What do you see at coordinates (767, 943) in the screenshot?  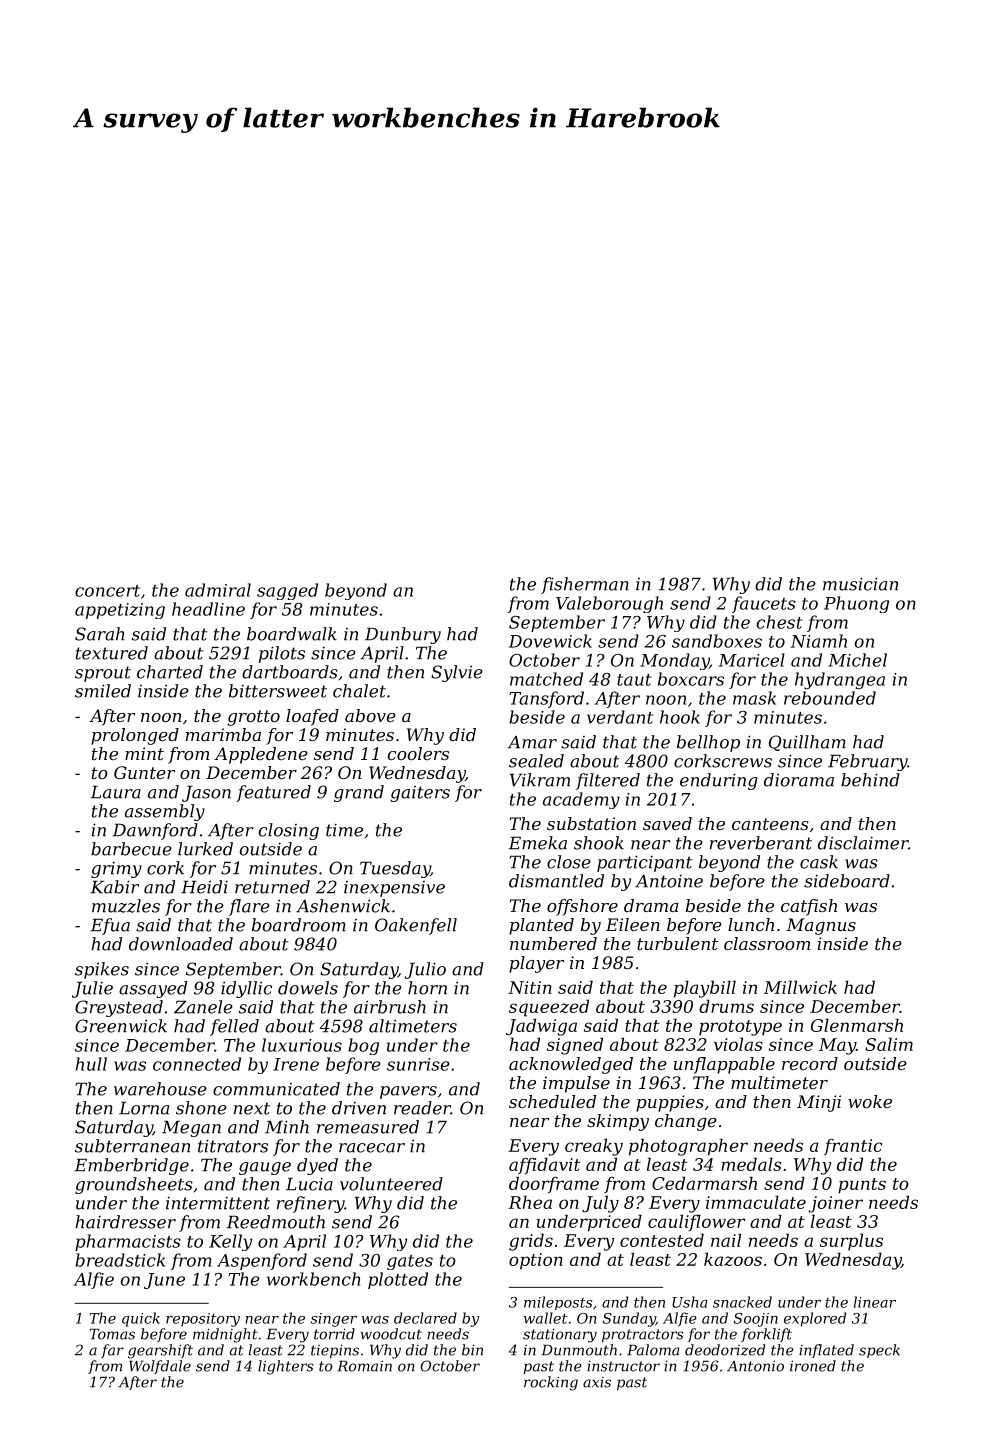 I see `classroom` at bounding box center [767, 943].
